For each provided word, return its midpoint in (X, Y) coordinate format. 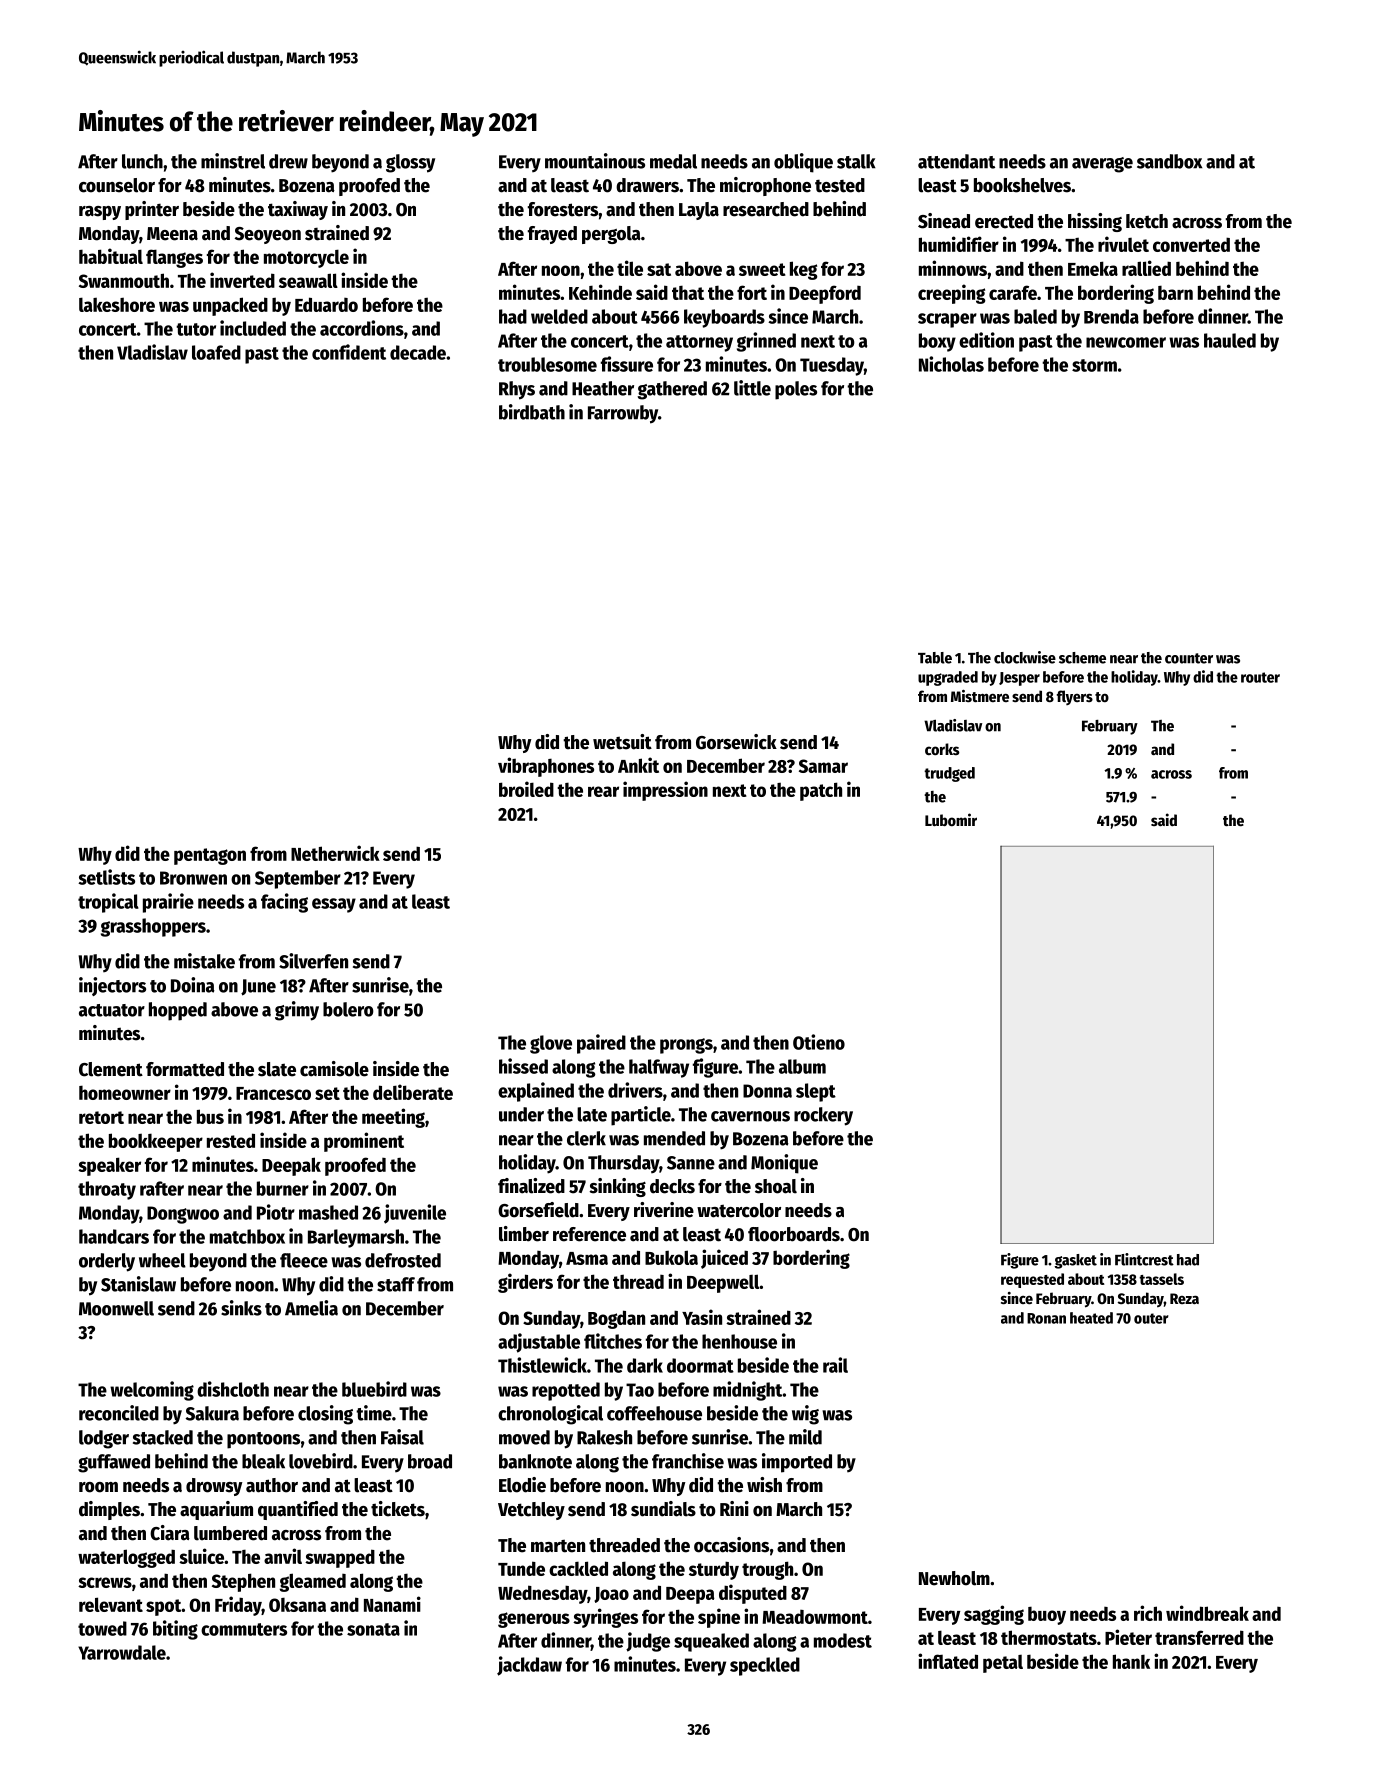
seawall (308, 280)
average (1102, 165)
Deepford (825, 294)
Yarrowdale (122, 1652)
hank (1131, 1661)
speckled (765, 1666)
